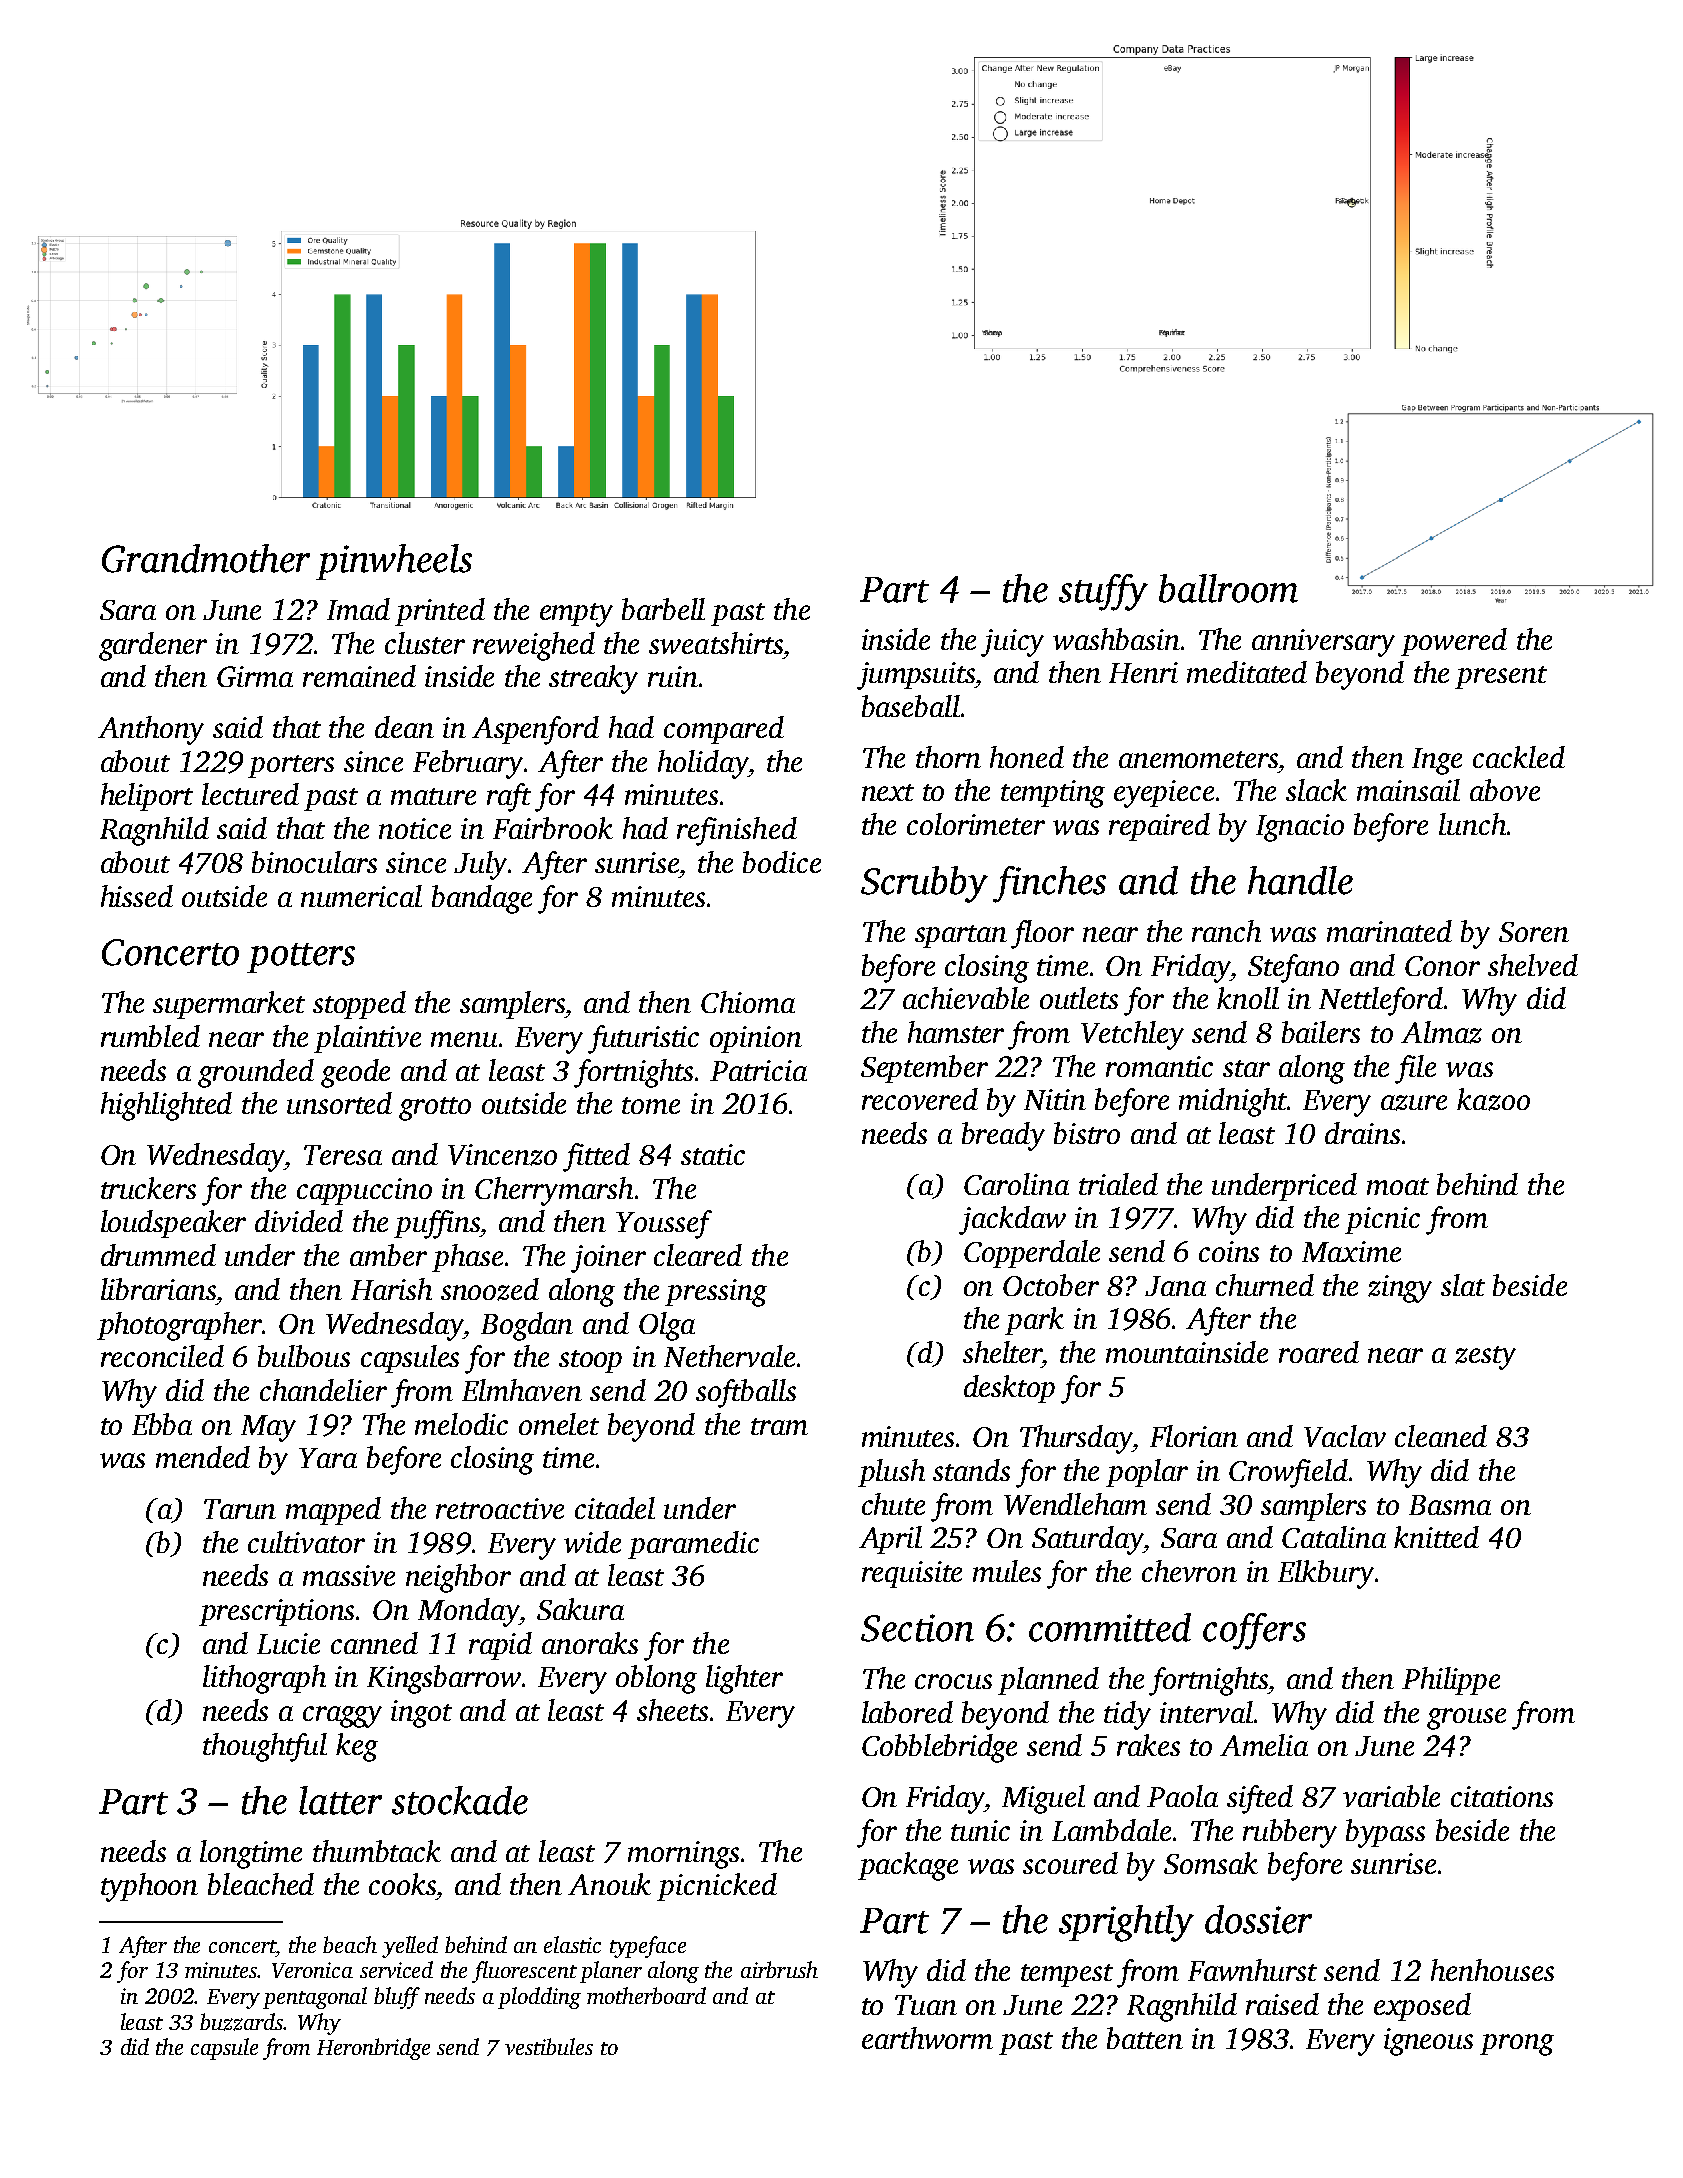 This screenshot has height=2178, width=1683. What do you see at coordinates (173, 1224) in the screenshot?
I see `loudspeaker` at bounding box center [173, 1224].
